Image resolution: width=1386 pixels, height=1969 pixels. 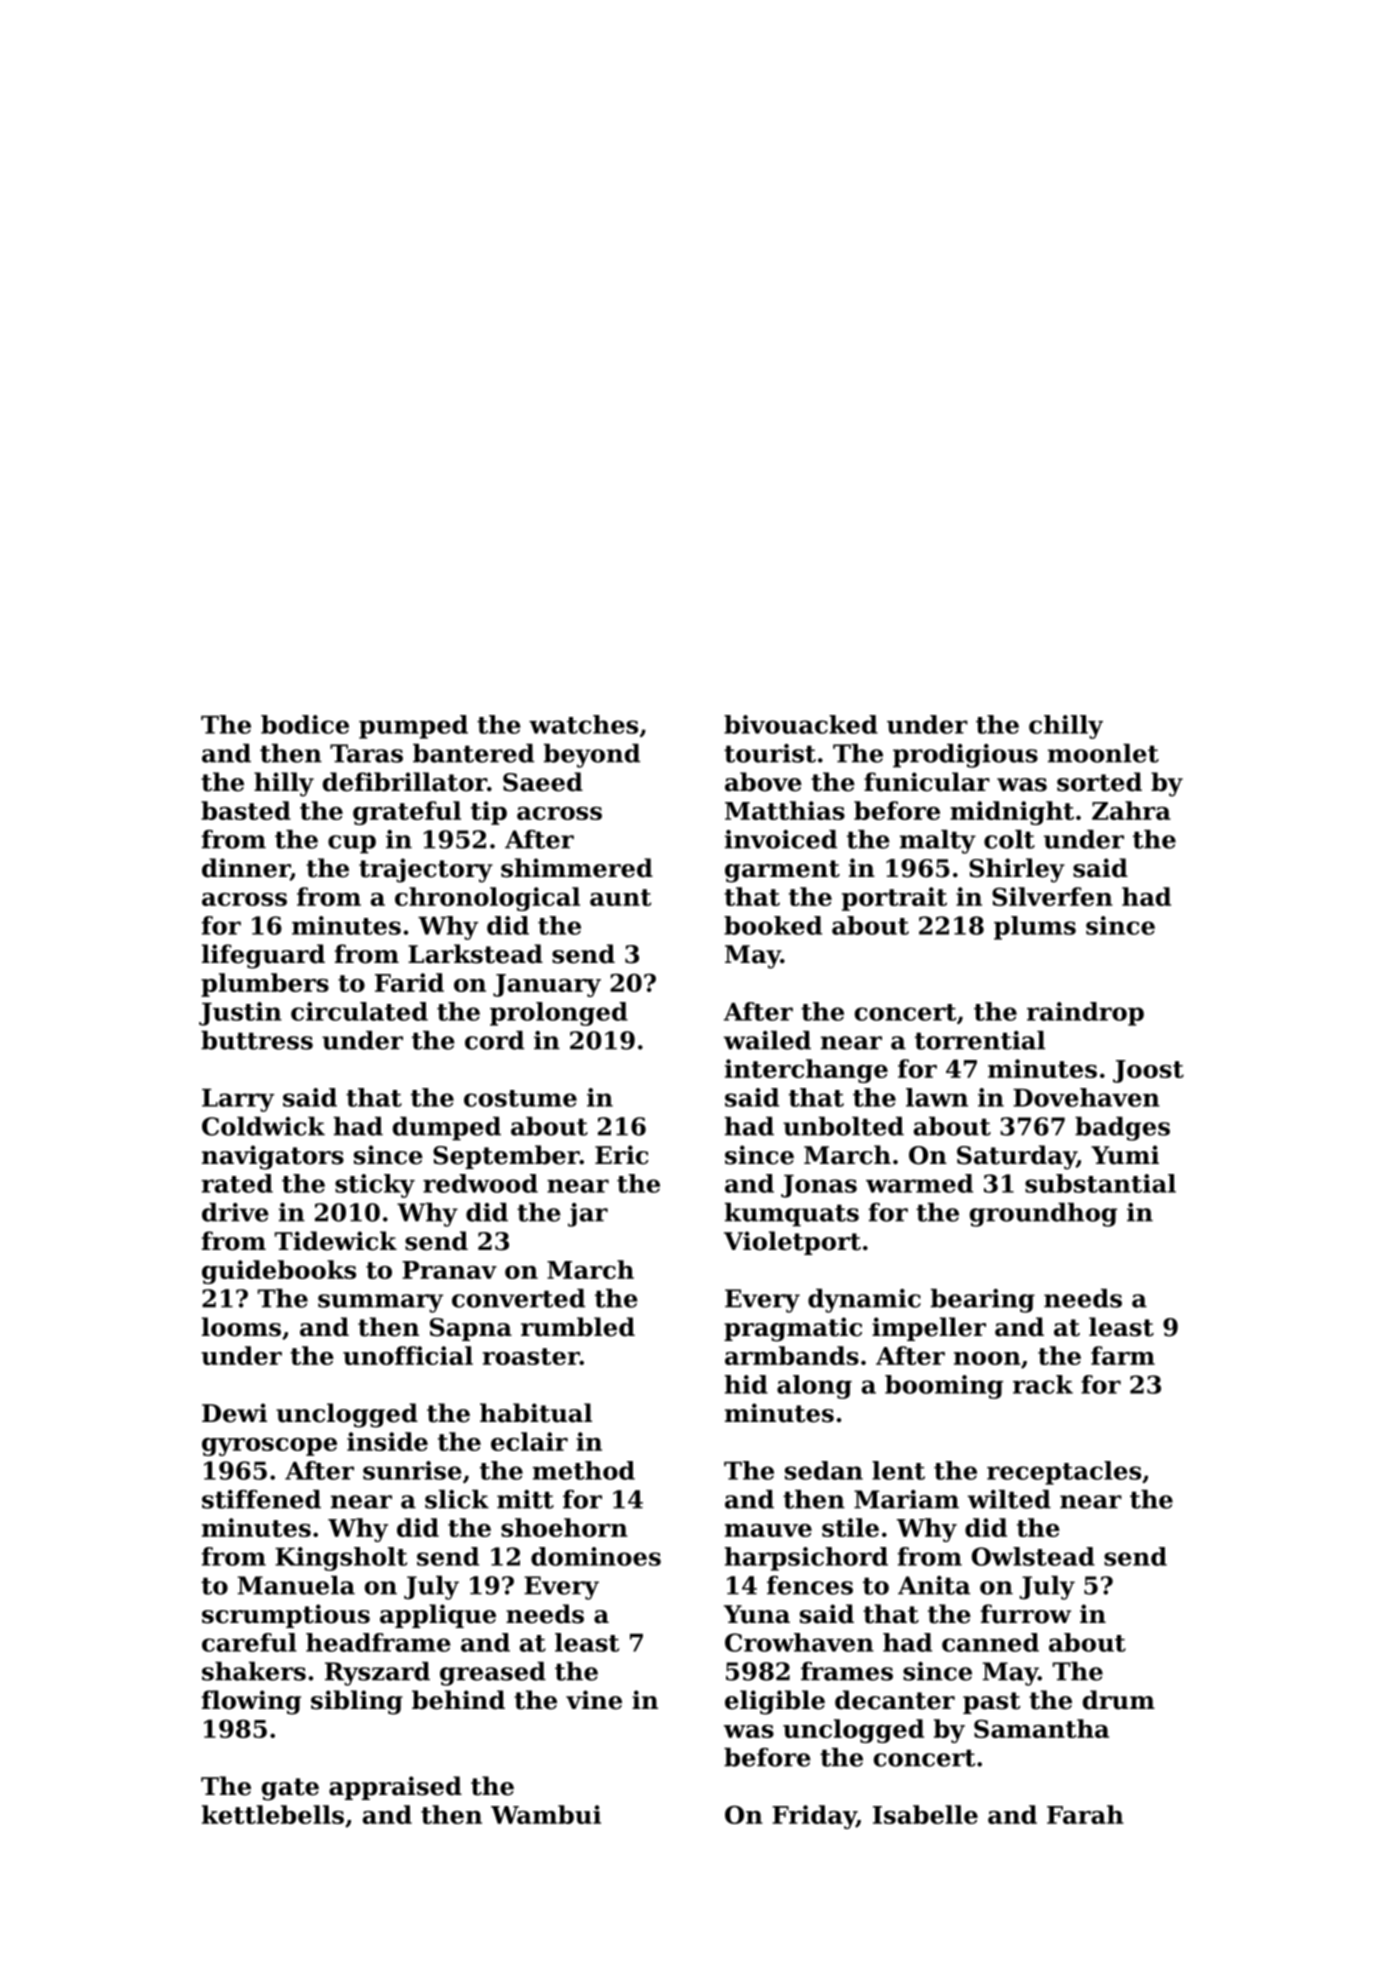 I want to click on Eric, so click(x=622, y=1155).
